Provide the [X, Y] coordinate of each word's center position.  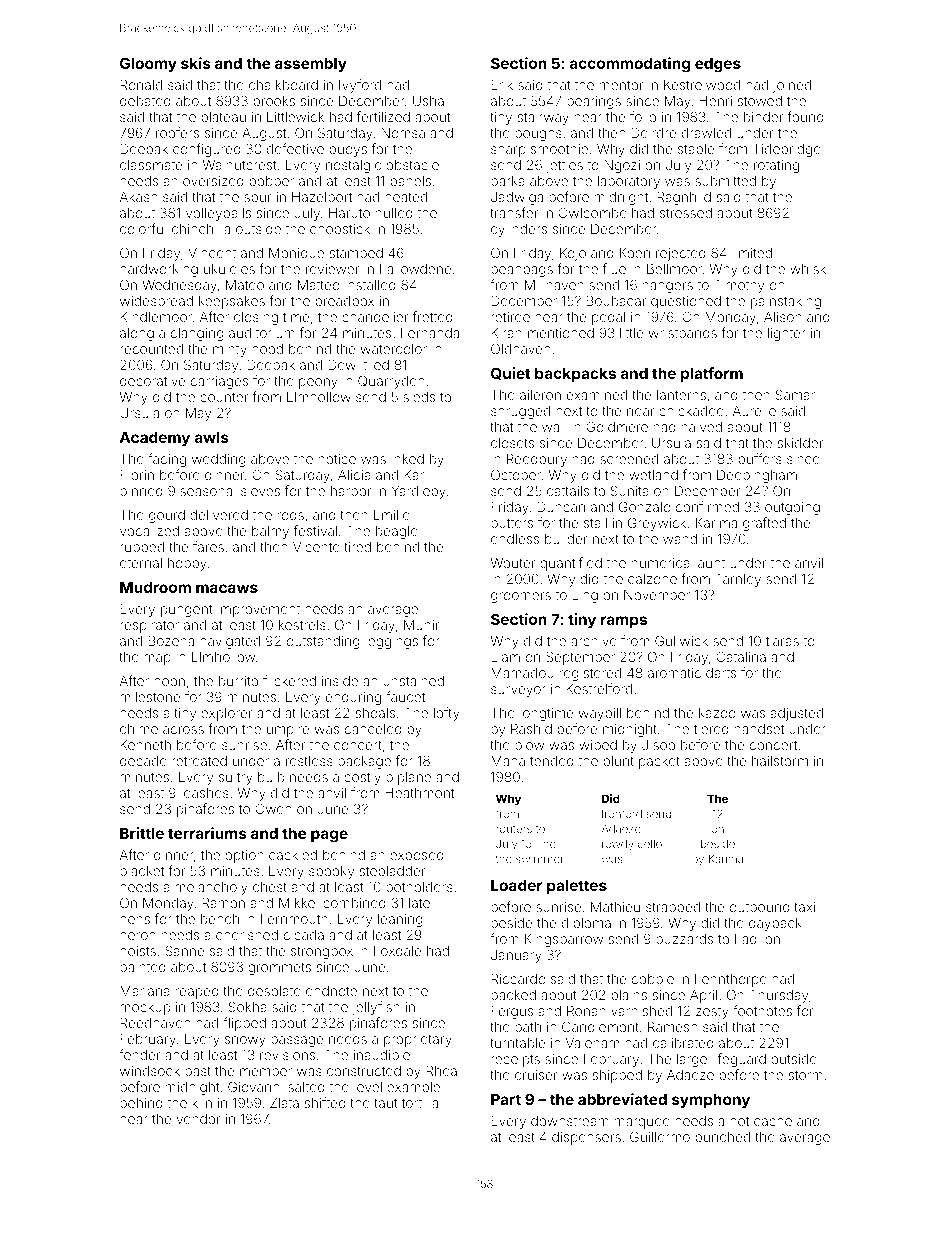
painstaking [786, 302]
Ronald [141, 85]
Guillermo [660, 1136]
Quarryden [391, 382]
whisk [808, 269]
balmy [270, 532]
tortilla [420, 1103]
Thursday [779, 996]
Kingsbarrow [564, 940]
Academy [155, 439]
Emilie [392, 515]
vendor [199, 1119]
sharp [508, 150]
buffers [760, 458]
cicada [304, 935]
